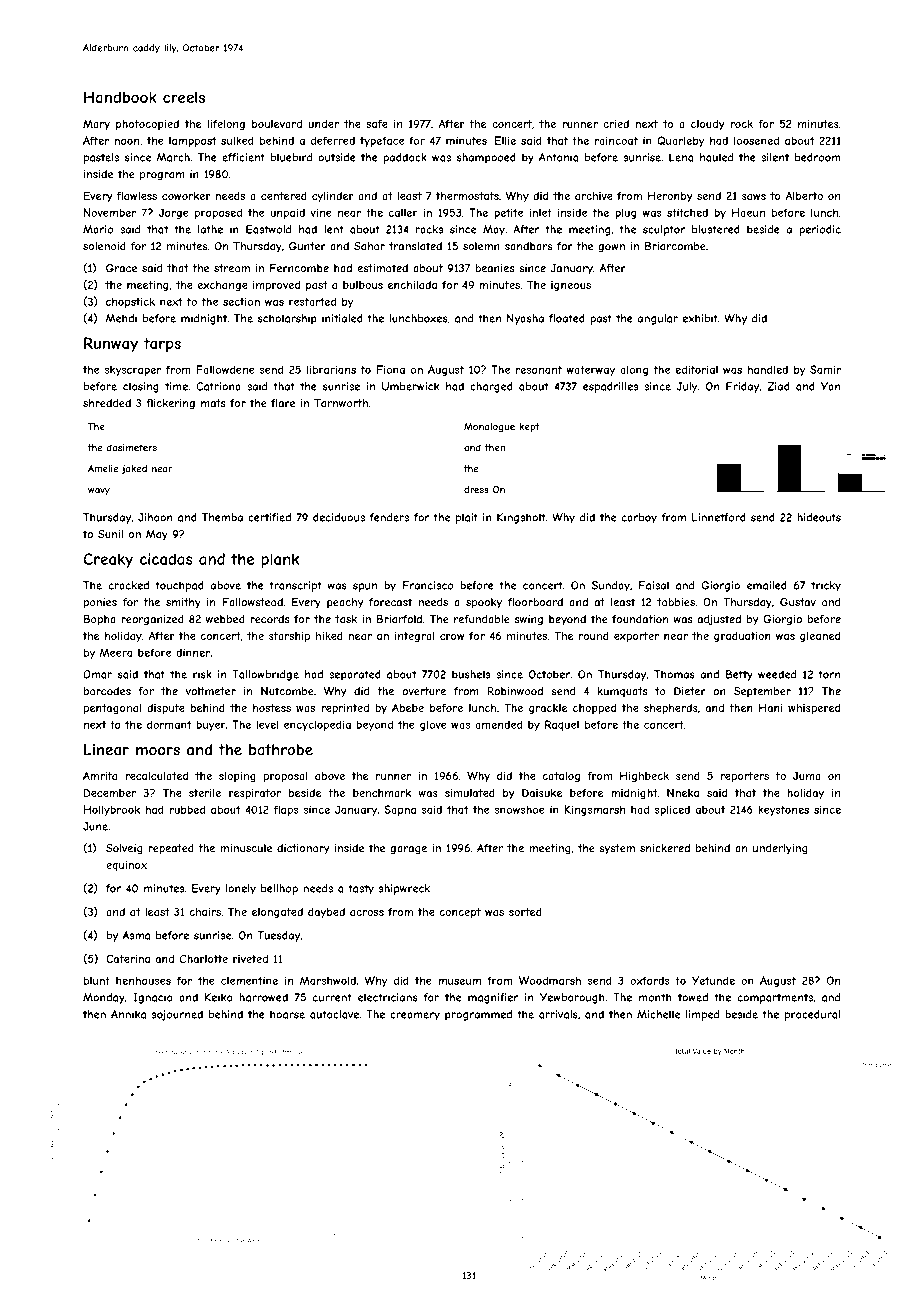  I want to click on hauled, so click(716, 157).
